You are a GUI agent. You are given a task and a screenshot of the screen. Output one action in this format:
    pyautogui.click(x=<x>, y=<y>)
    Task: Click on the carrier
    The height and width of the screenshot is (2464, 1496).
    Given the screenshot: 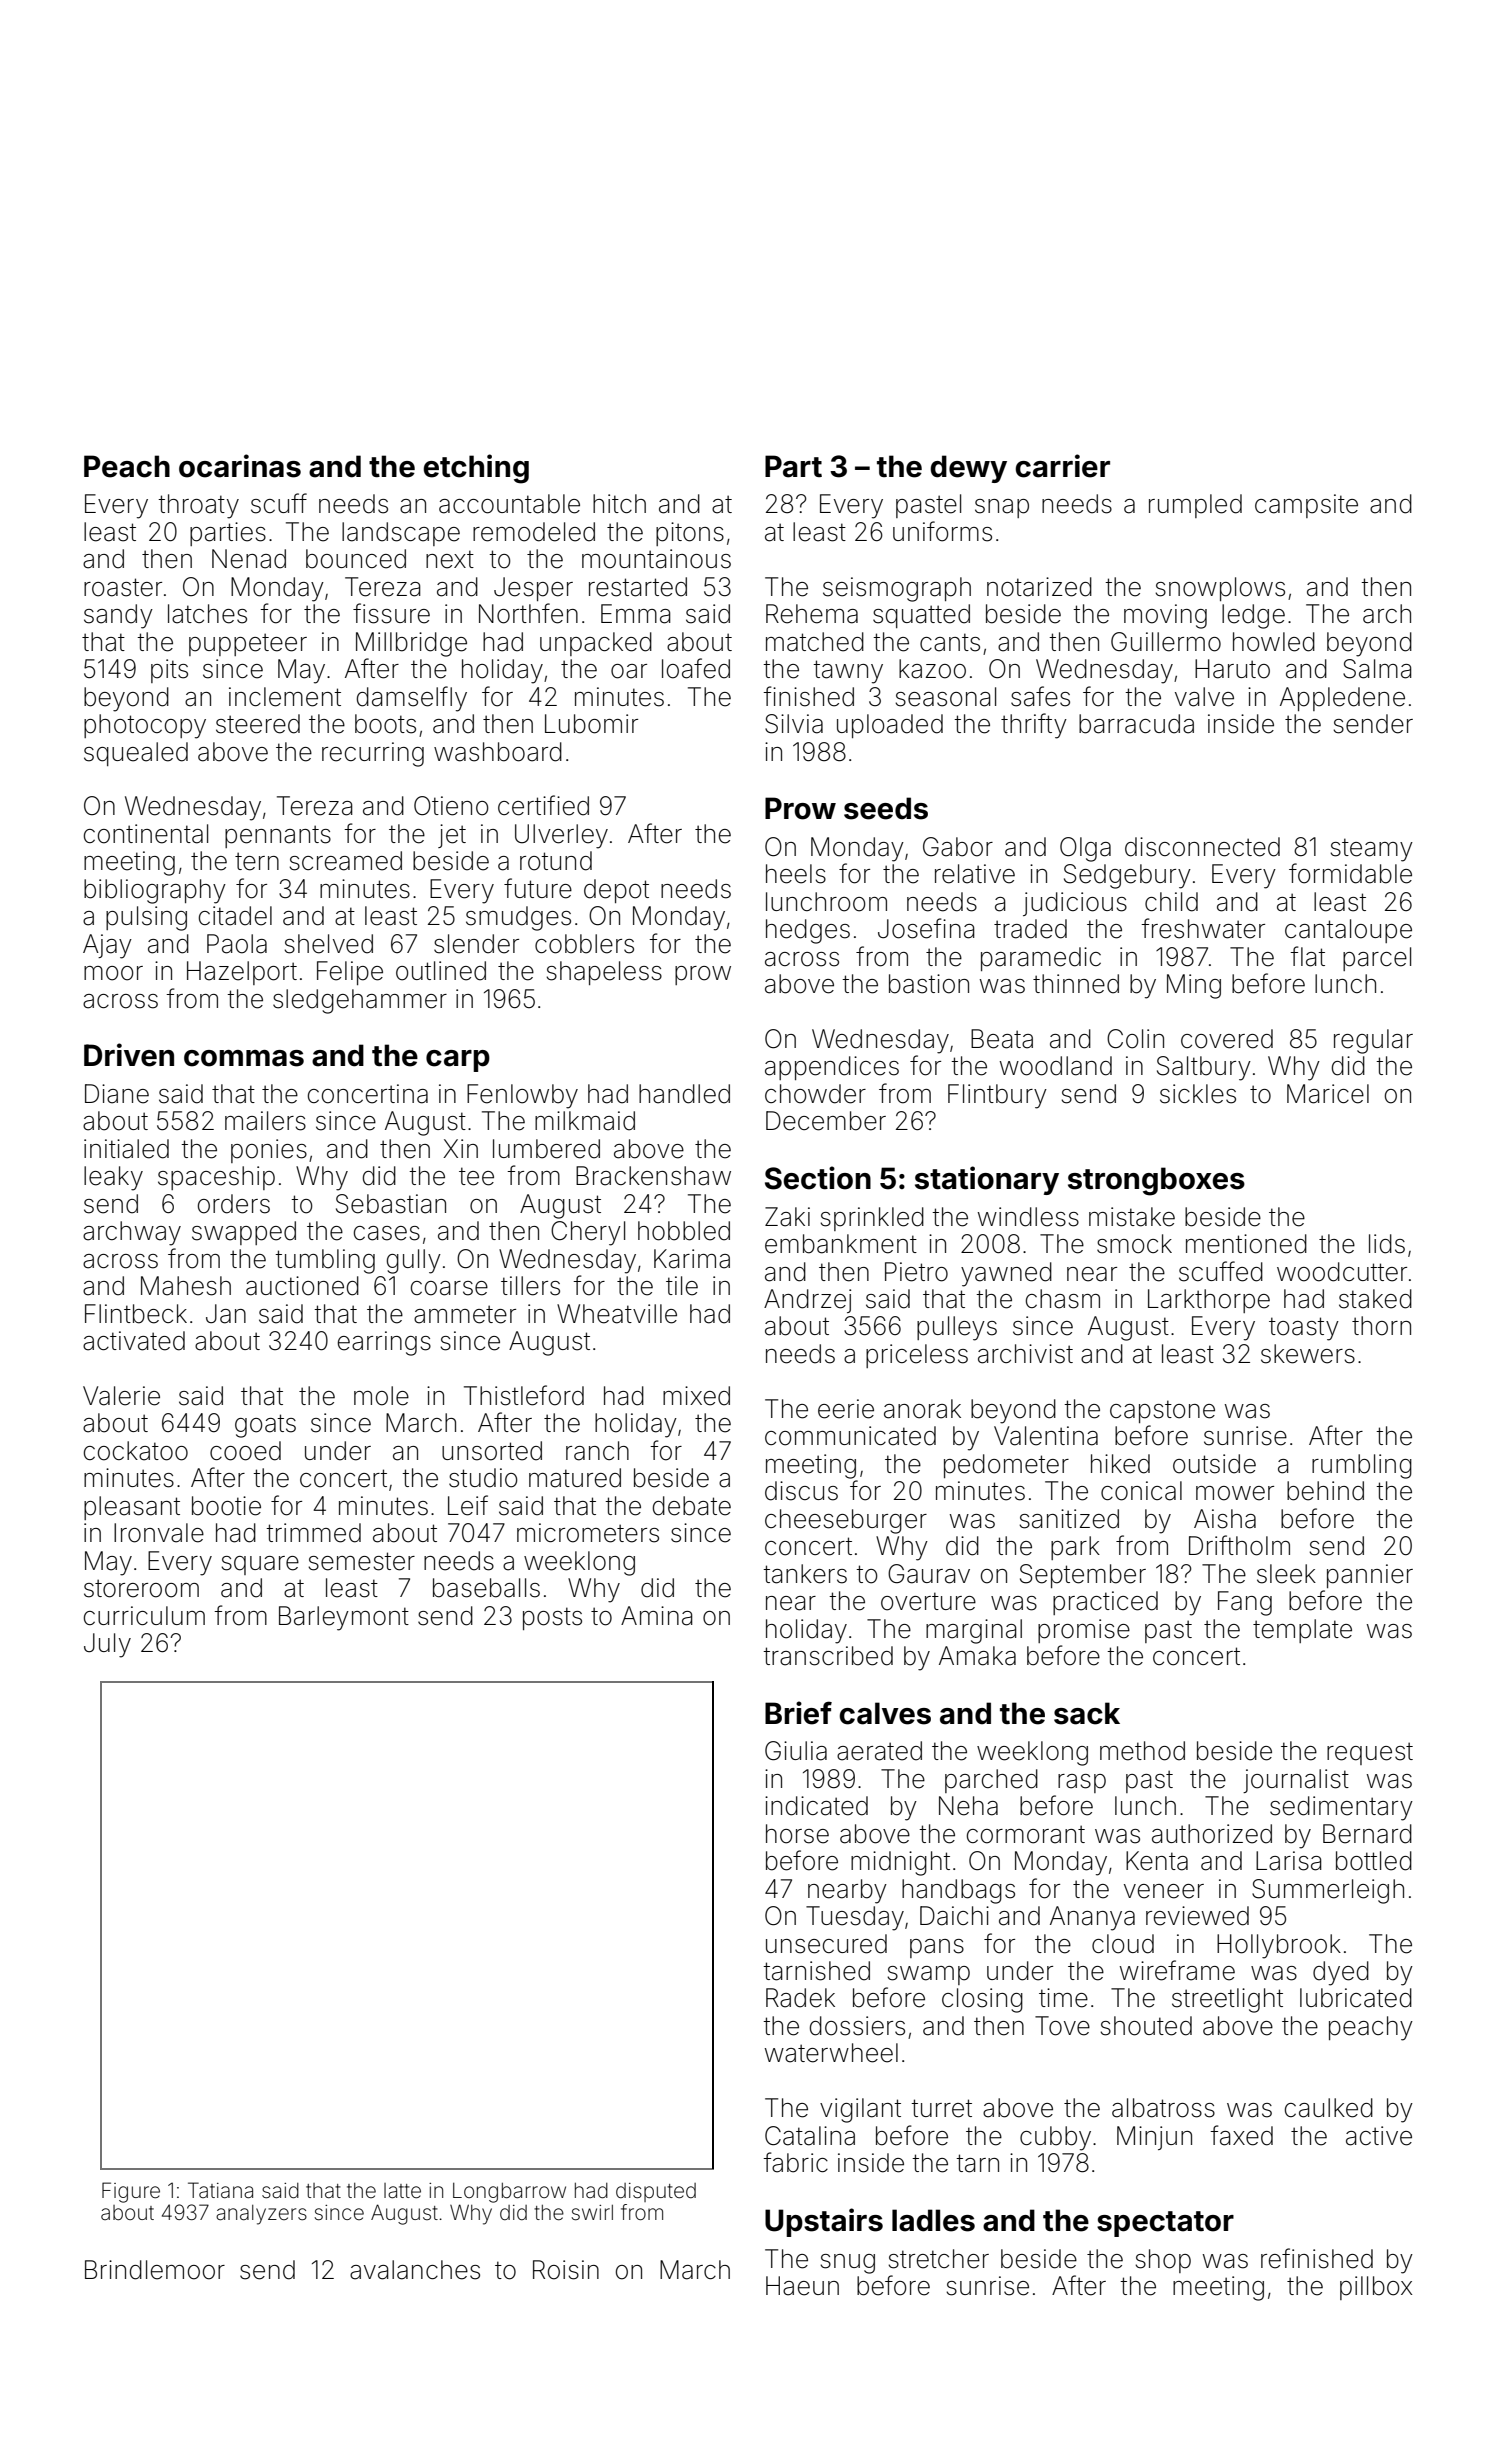 What is the action you would take?
    pyautogui.click(x=1062, y=466)
